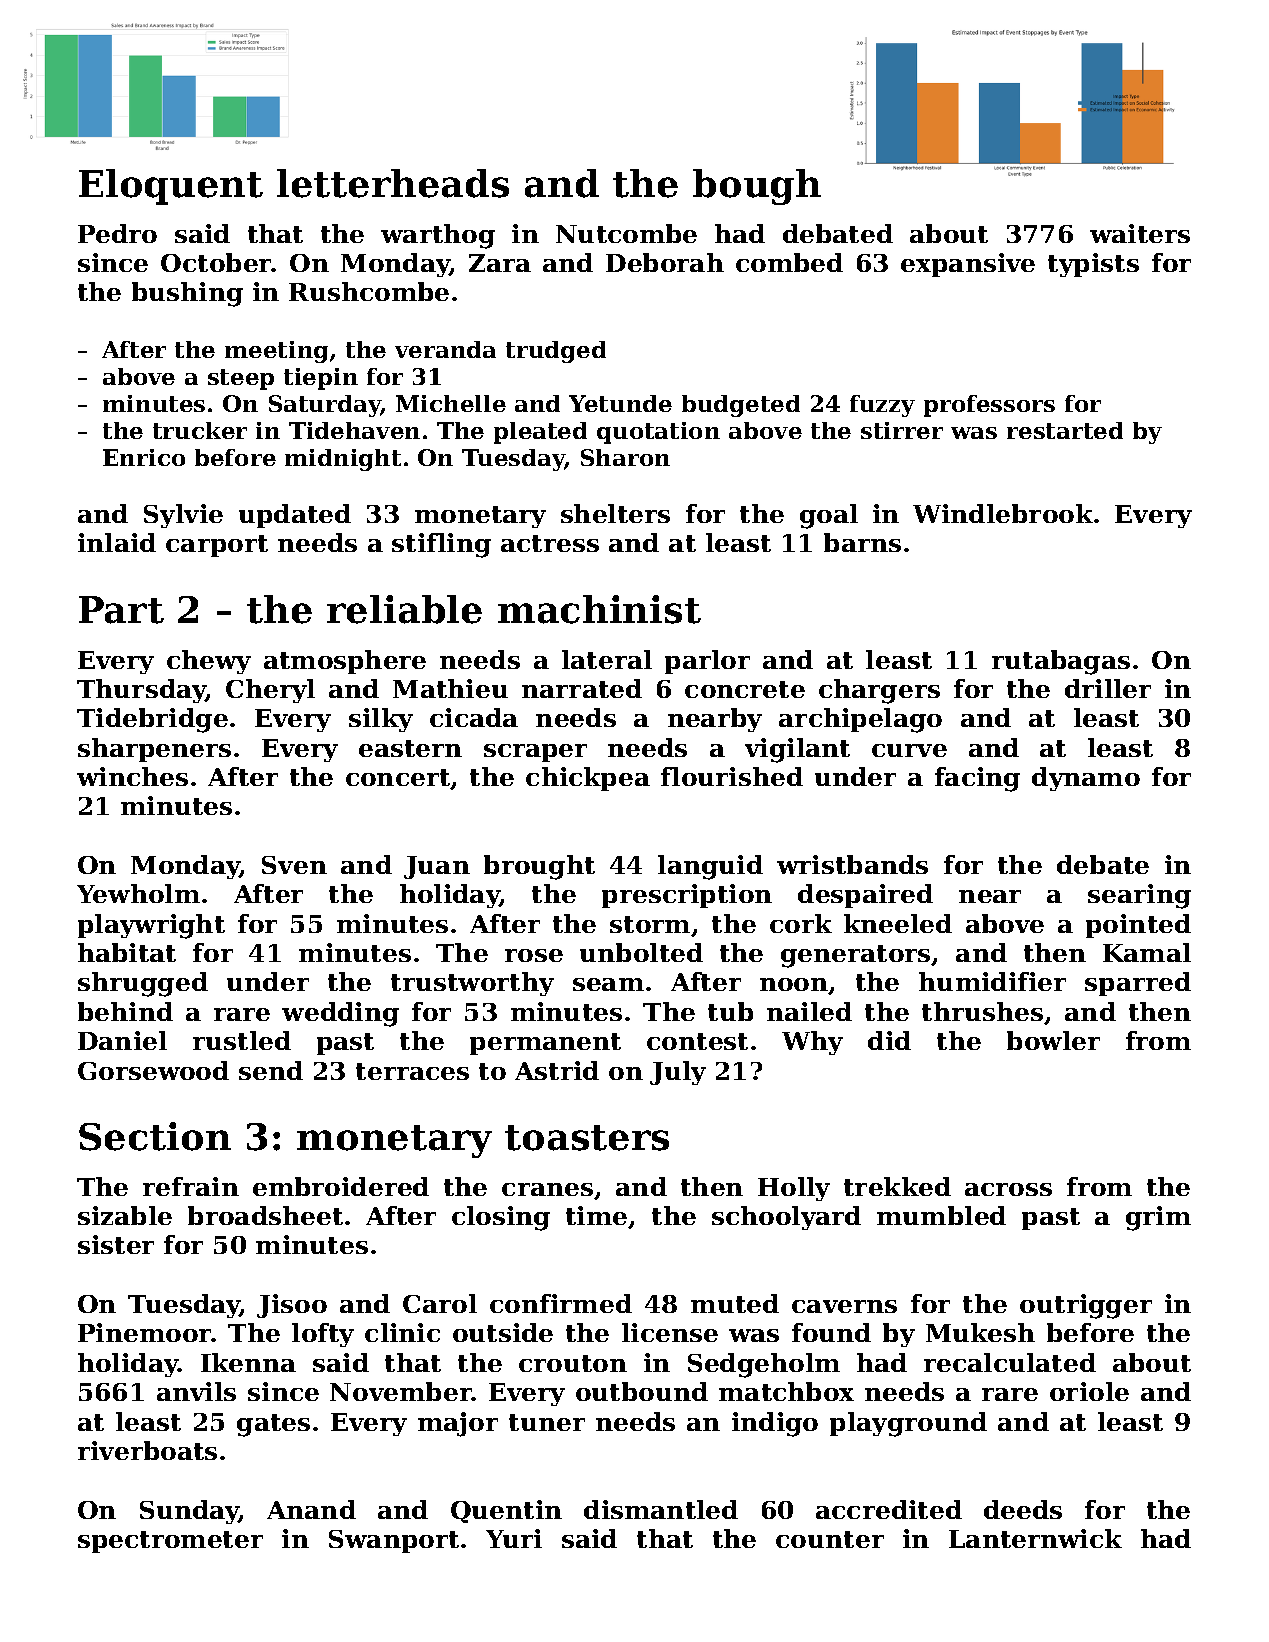 This screenshot has height=1642, width=1269. Describe the element at coordinates (757, 187) in the screenshot. I see `bough` at that location.
